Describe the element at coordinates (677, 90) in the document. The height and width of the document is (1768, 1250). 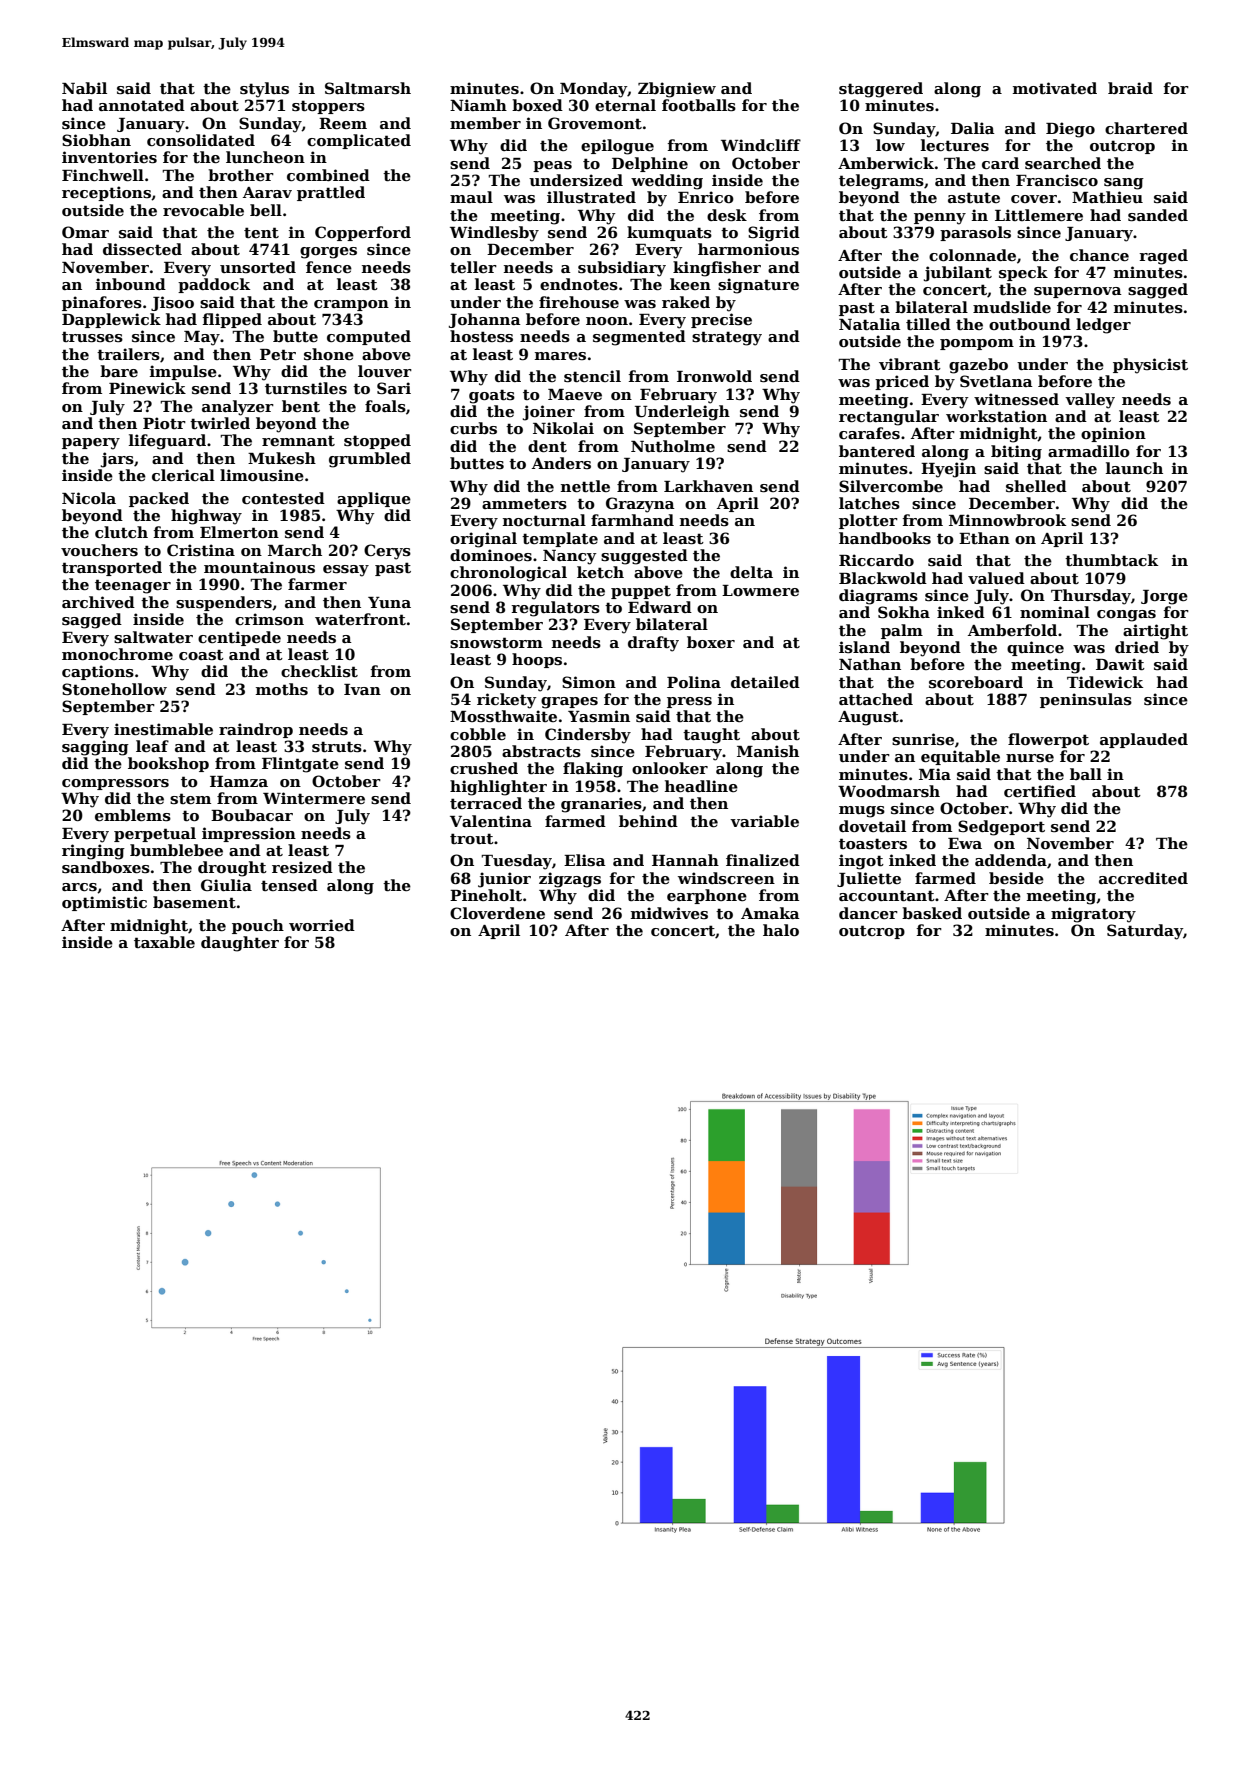
I see `Zbigniew` at that location.
